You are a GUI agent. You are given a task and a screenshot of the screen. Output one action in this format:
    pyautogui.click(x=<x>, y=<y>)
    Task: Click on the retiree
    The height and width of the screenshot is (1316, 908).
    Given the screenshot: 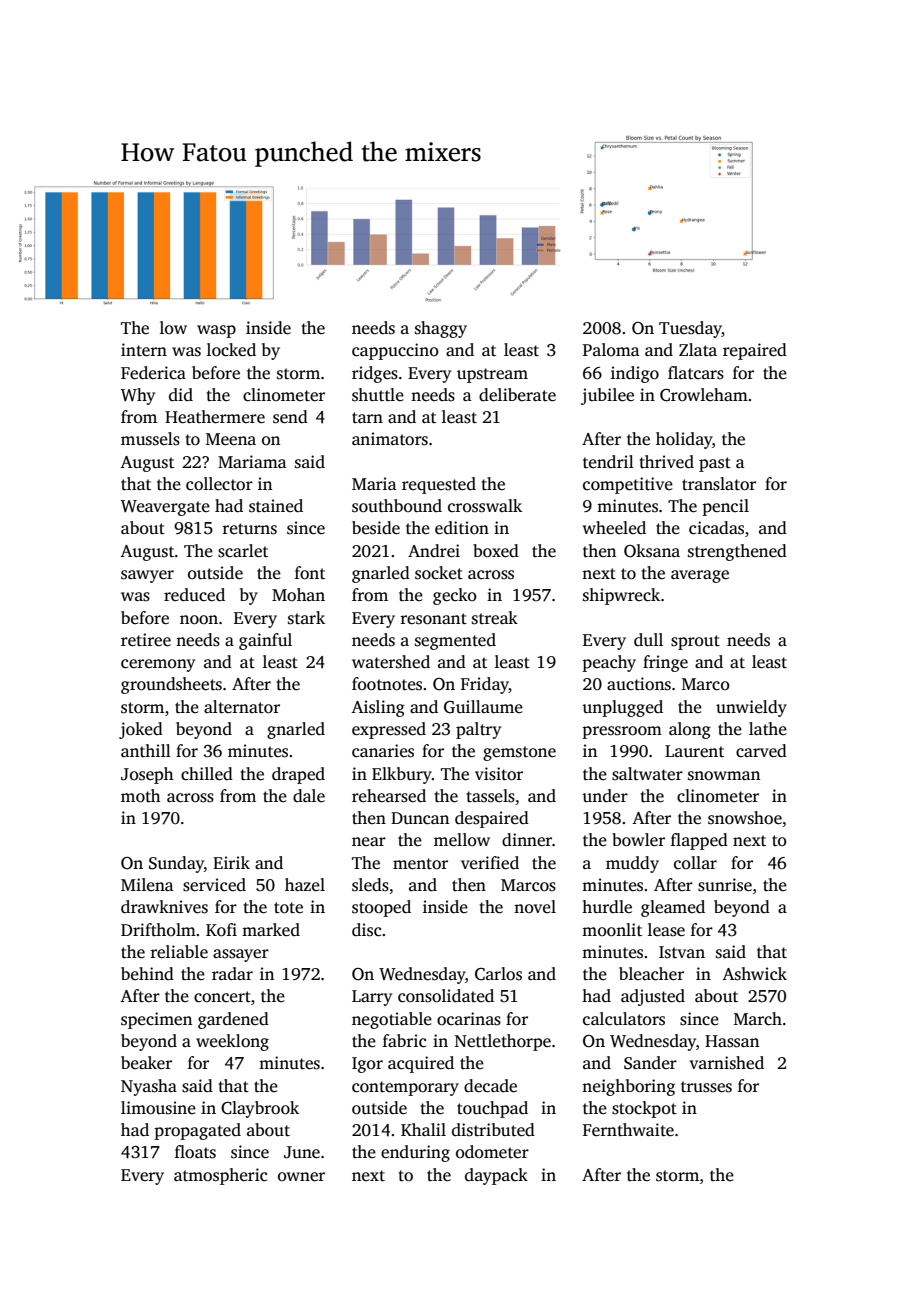 What is the action you would take?
    pyautogui.click(x=146, y=640)
